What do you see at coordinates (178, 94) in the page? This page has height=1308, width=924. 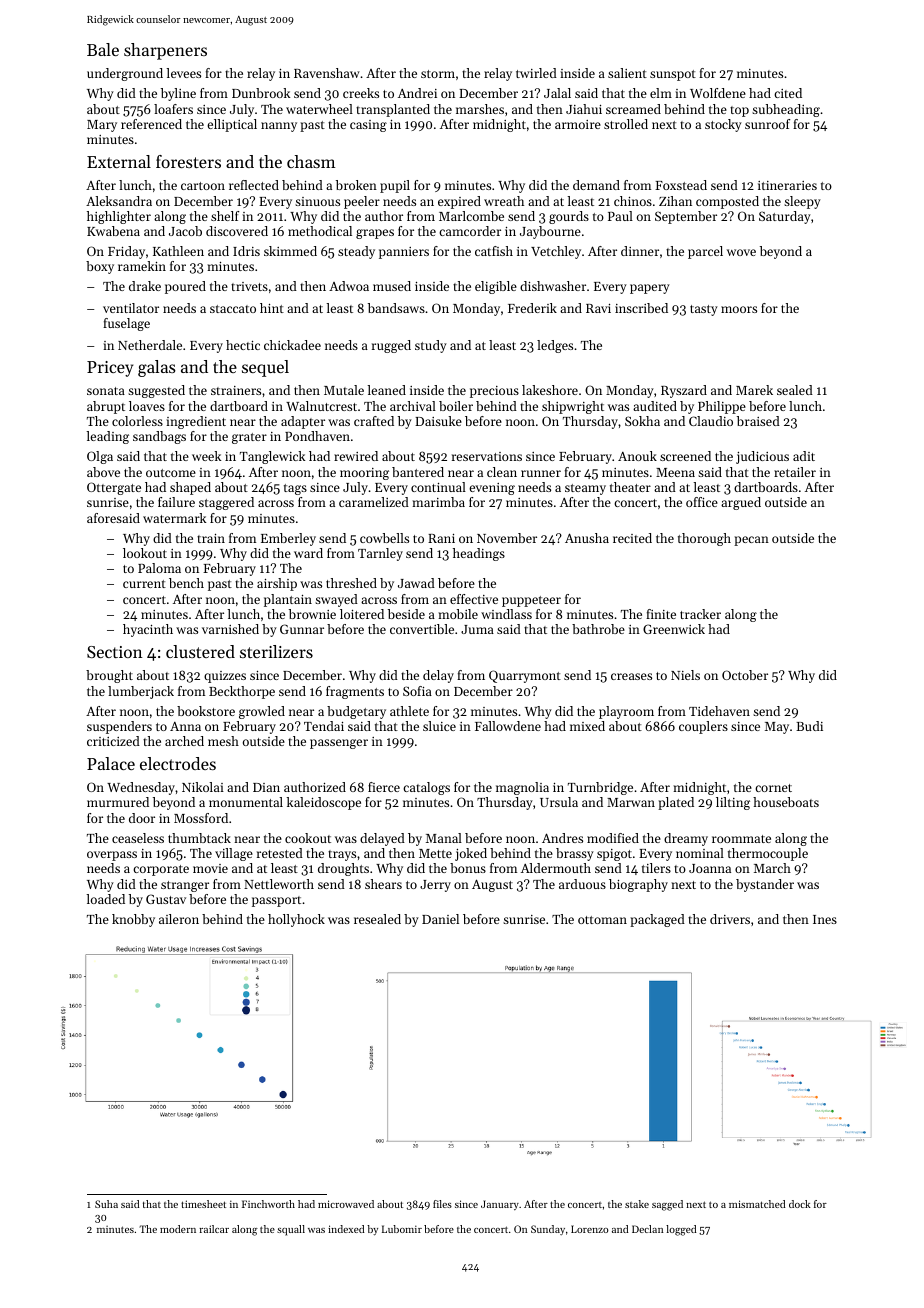 I see `byline` at bounding box center [178, 94].
